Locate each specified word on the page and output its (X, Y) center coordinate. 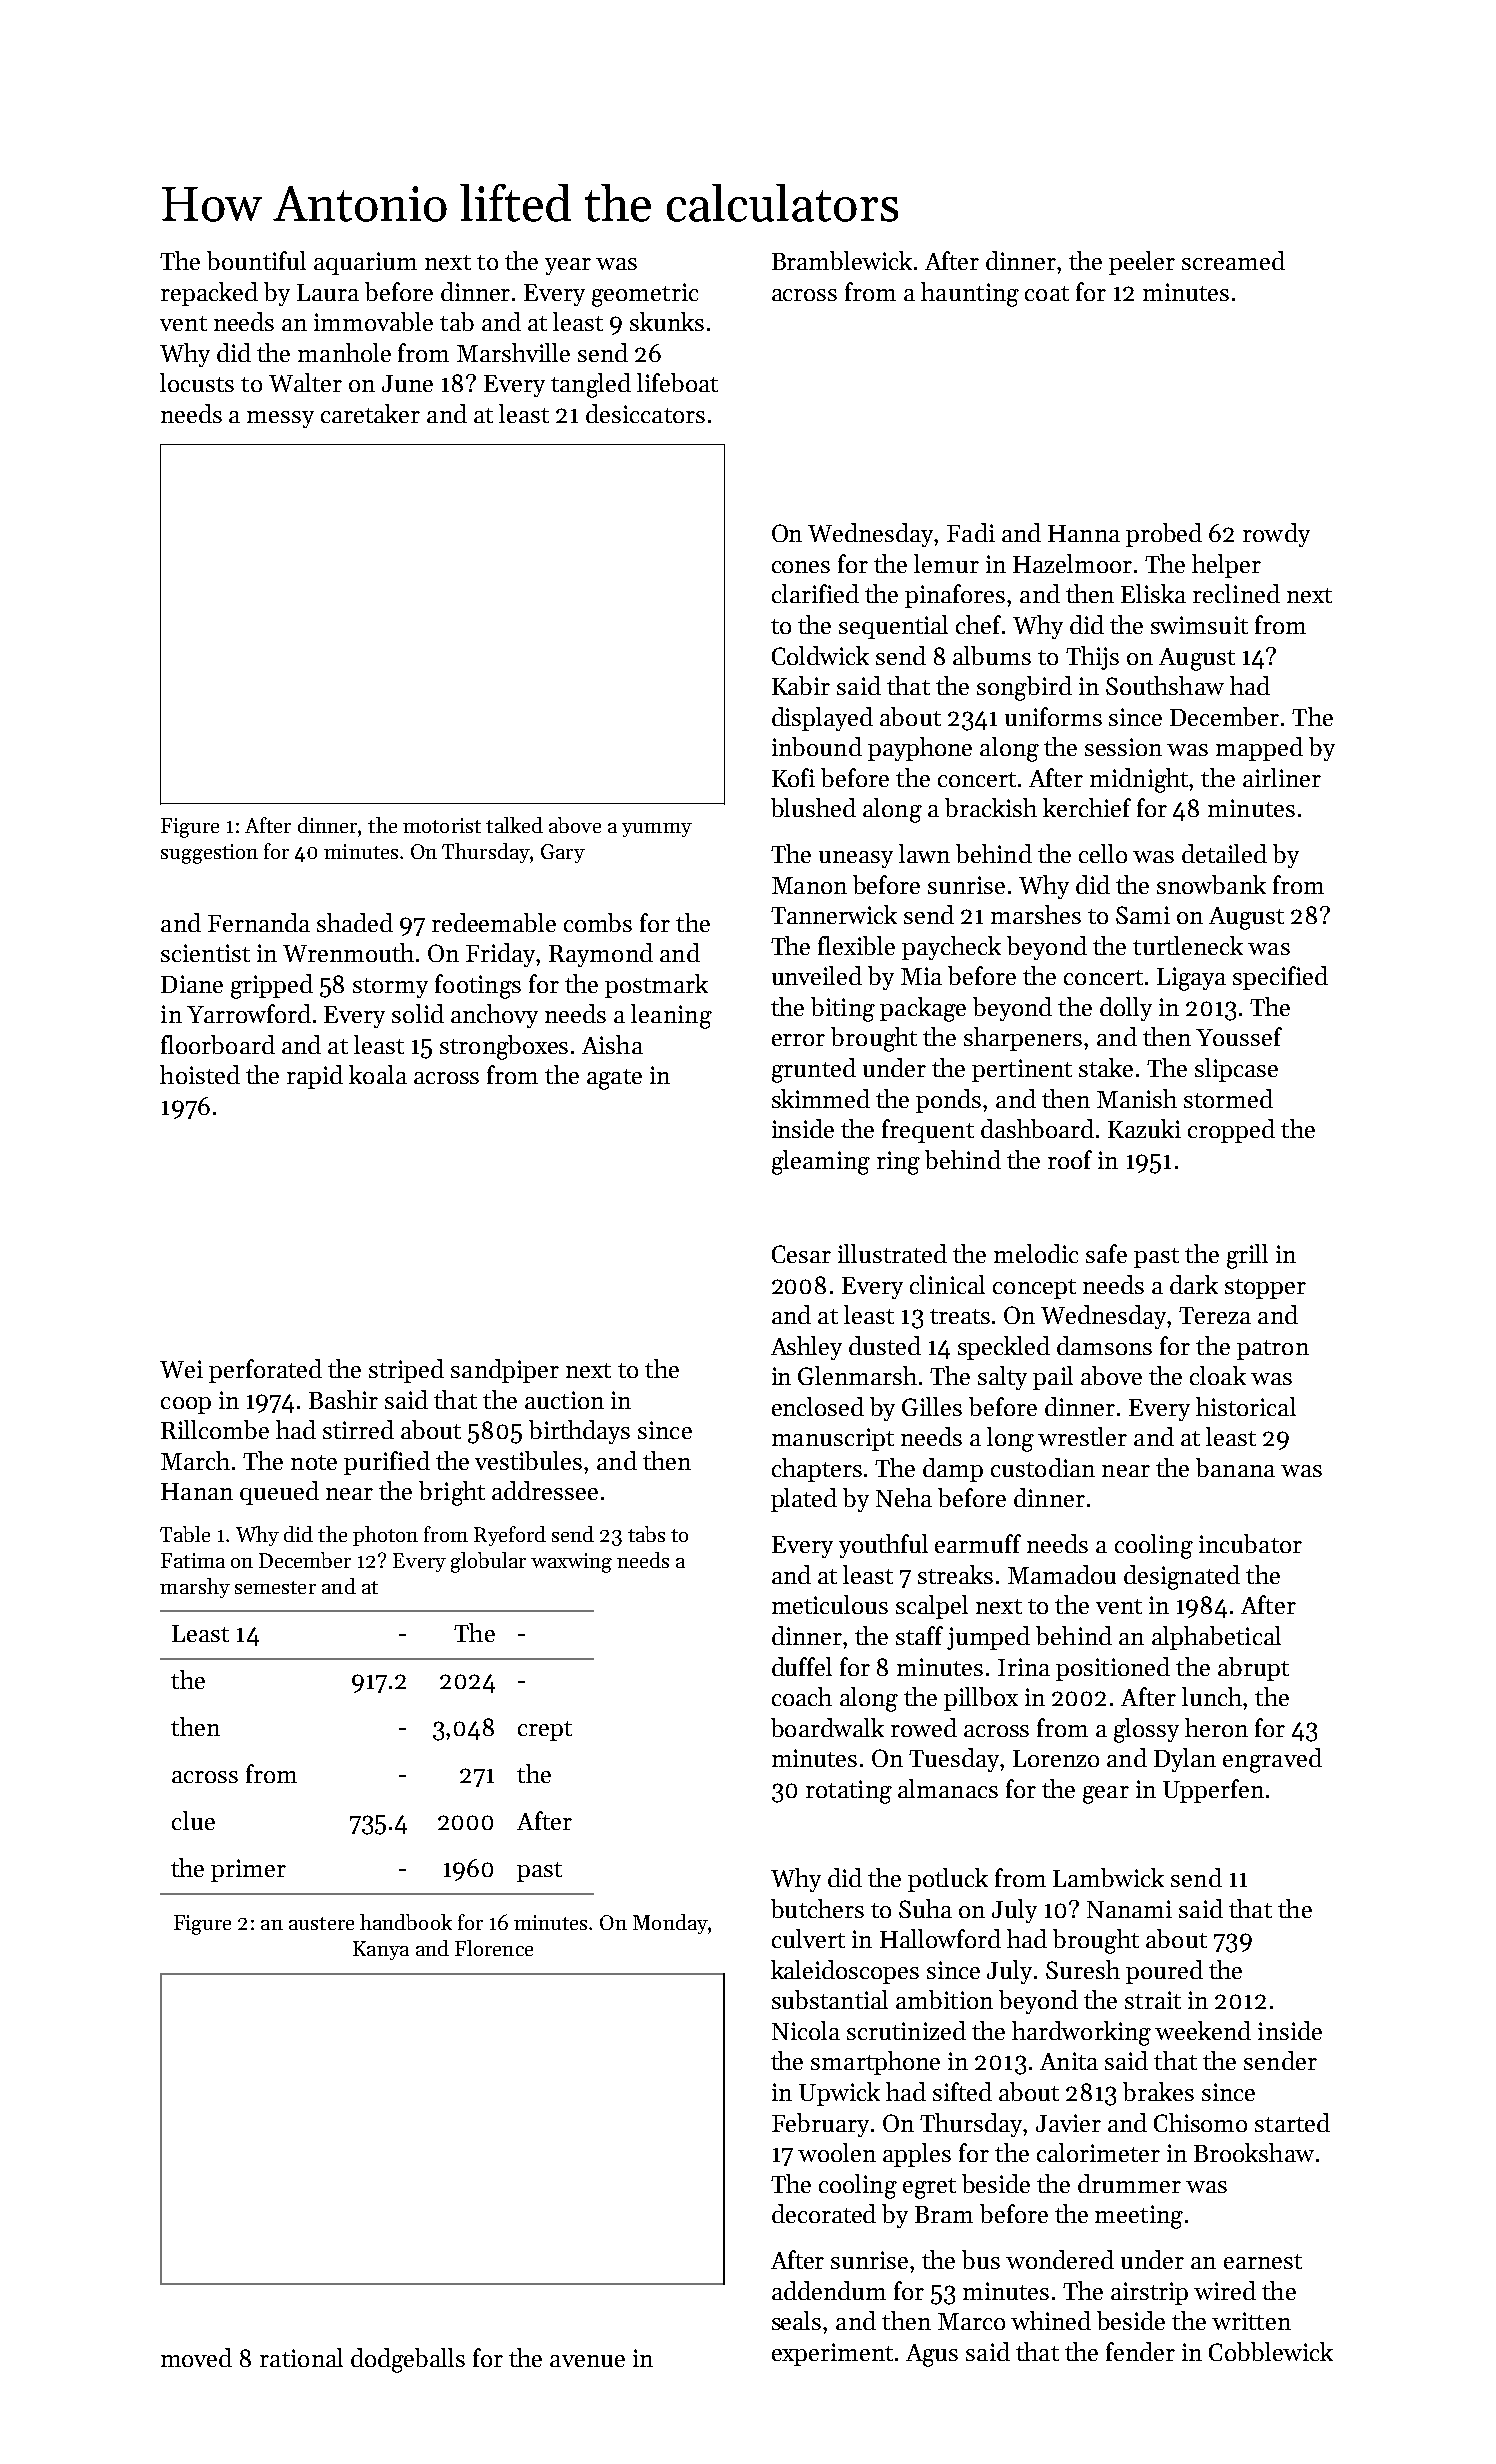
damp (953, 1470)
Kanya (381, 1950)
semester (275, 1587)
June (407, 383)
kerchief (1087, 807)
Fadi (971, 532)
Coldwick (820, 655)
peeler (1142, 263)
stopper (1265, 1289)
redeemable (494, 922)
